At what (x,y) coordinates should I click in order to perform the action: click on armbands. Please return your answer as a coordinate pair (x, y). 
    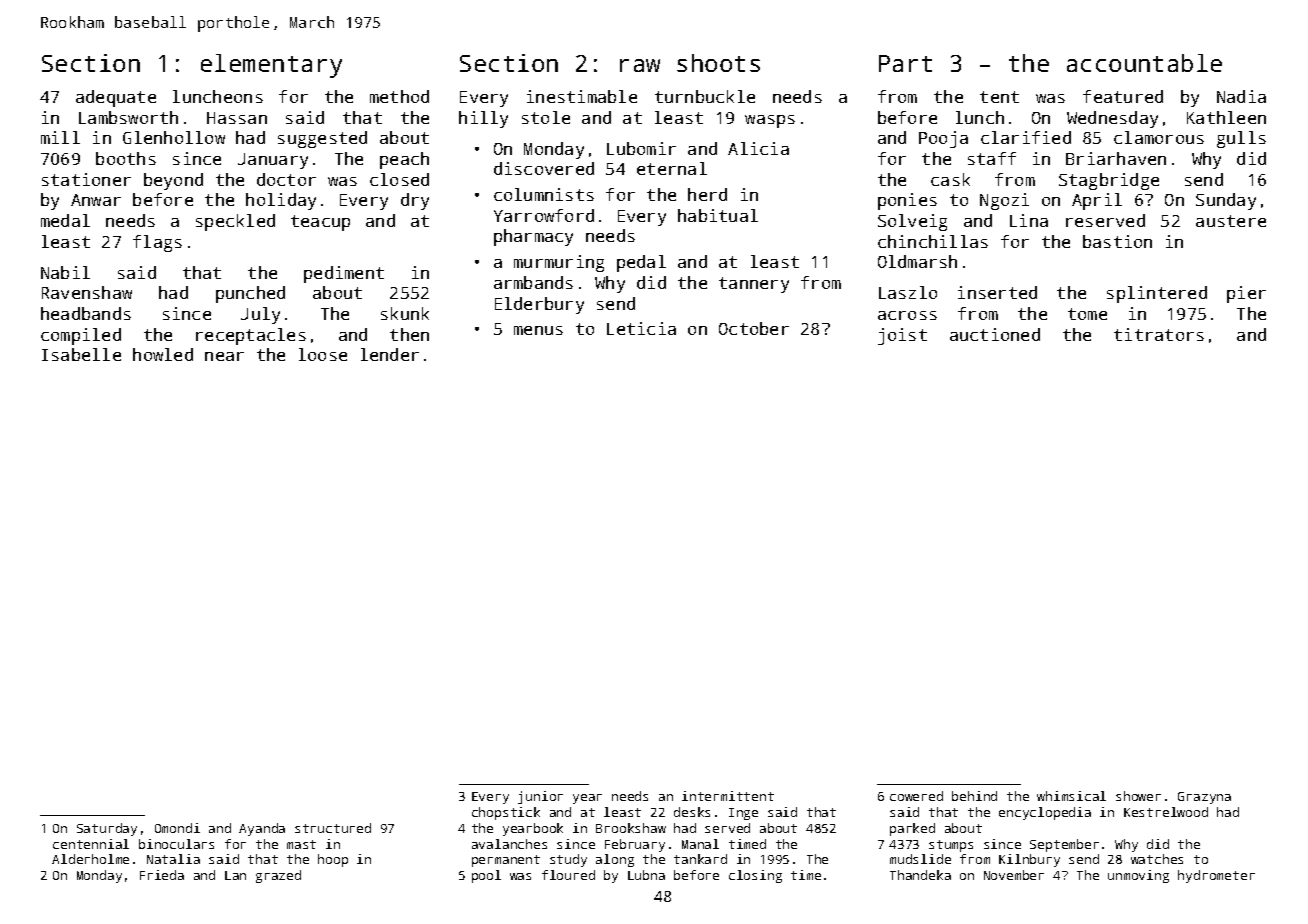
    Looking at the image, I should click on (533, 282).
